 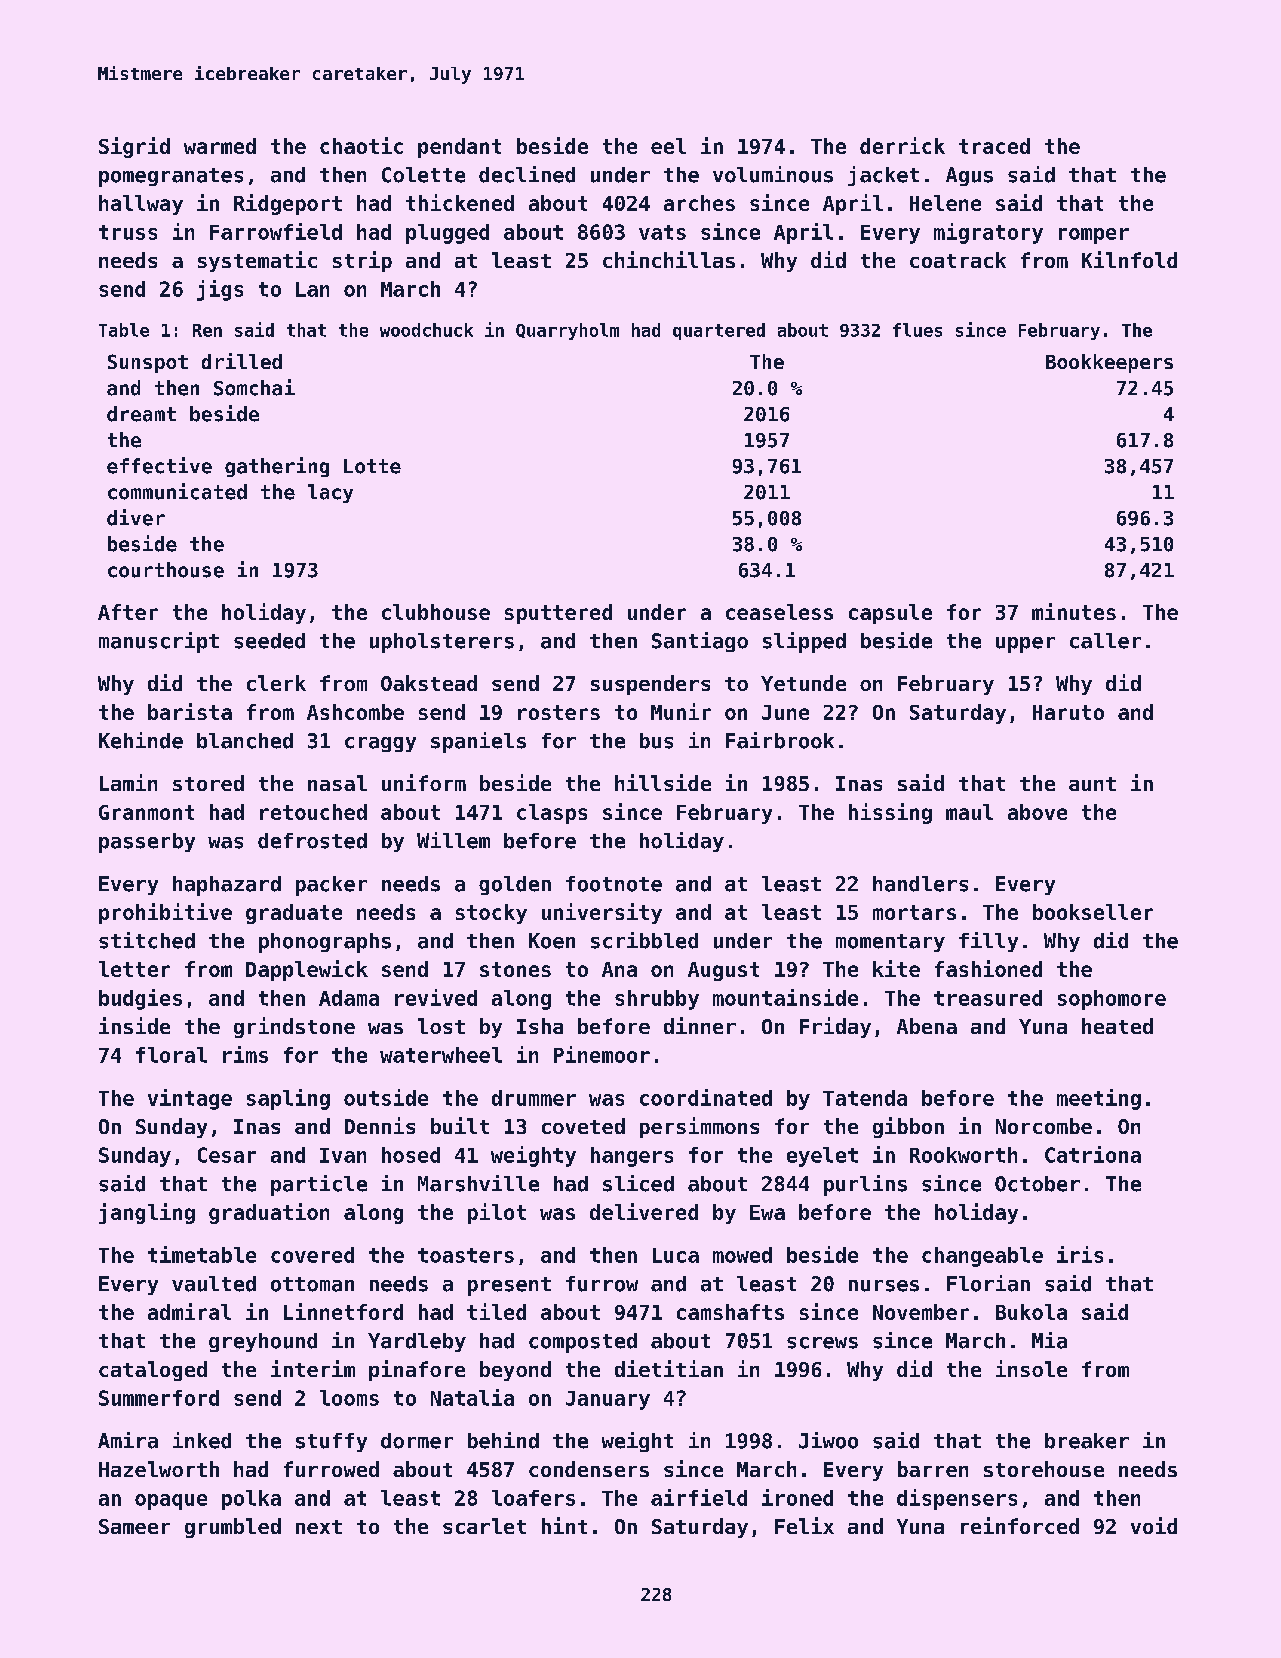 I want to click on screws, so click(x=822, y=1343).
